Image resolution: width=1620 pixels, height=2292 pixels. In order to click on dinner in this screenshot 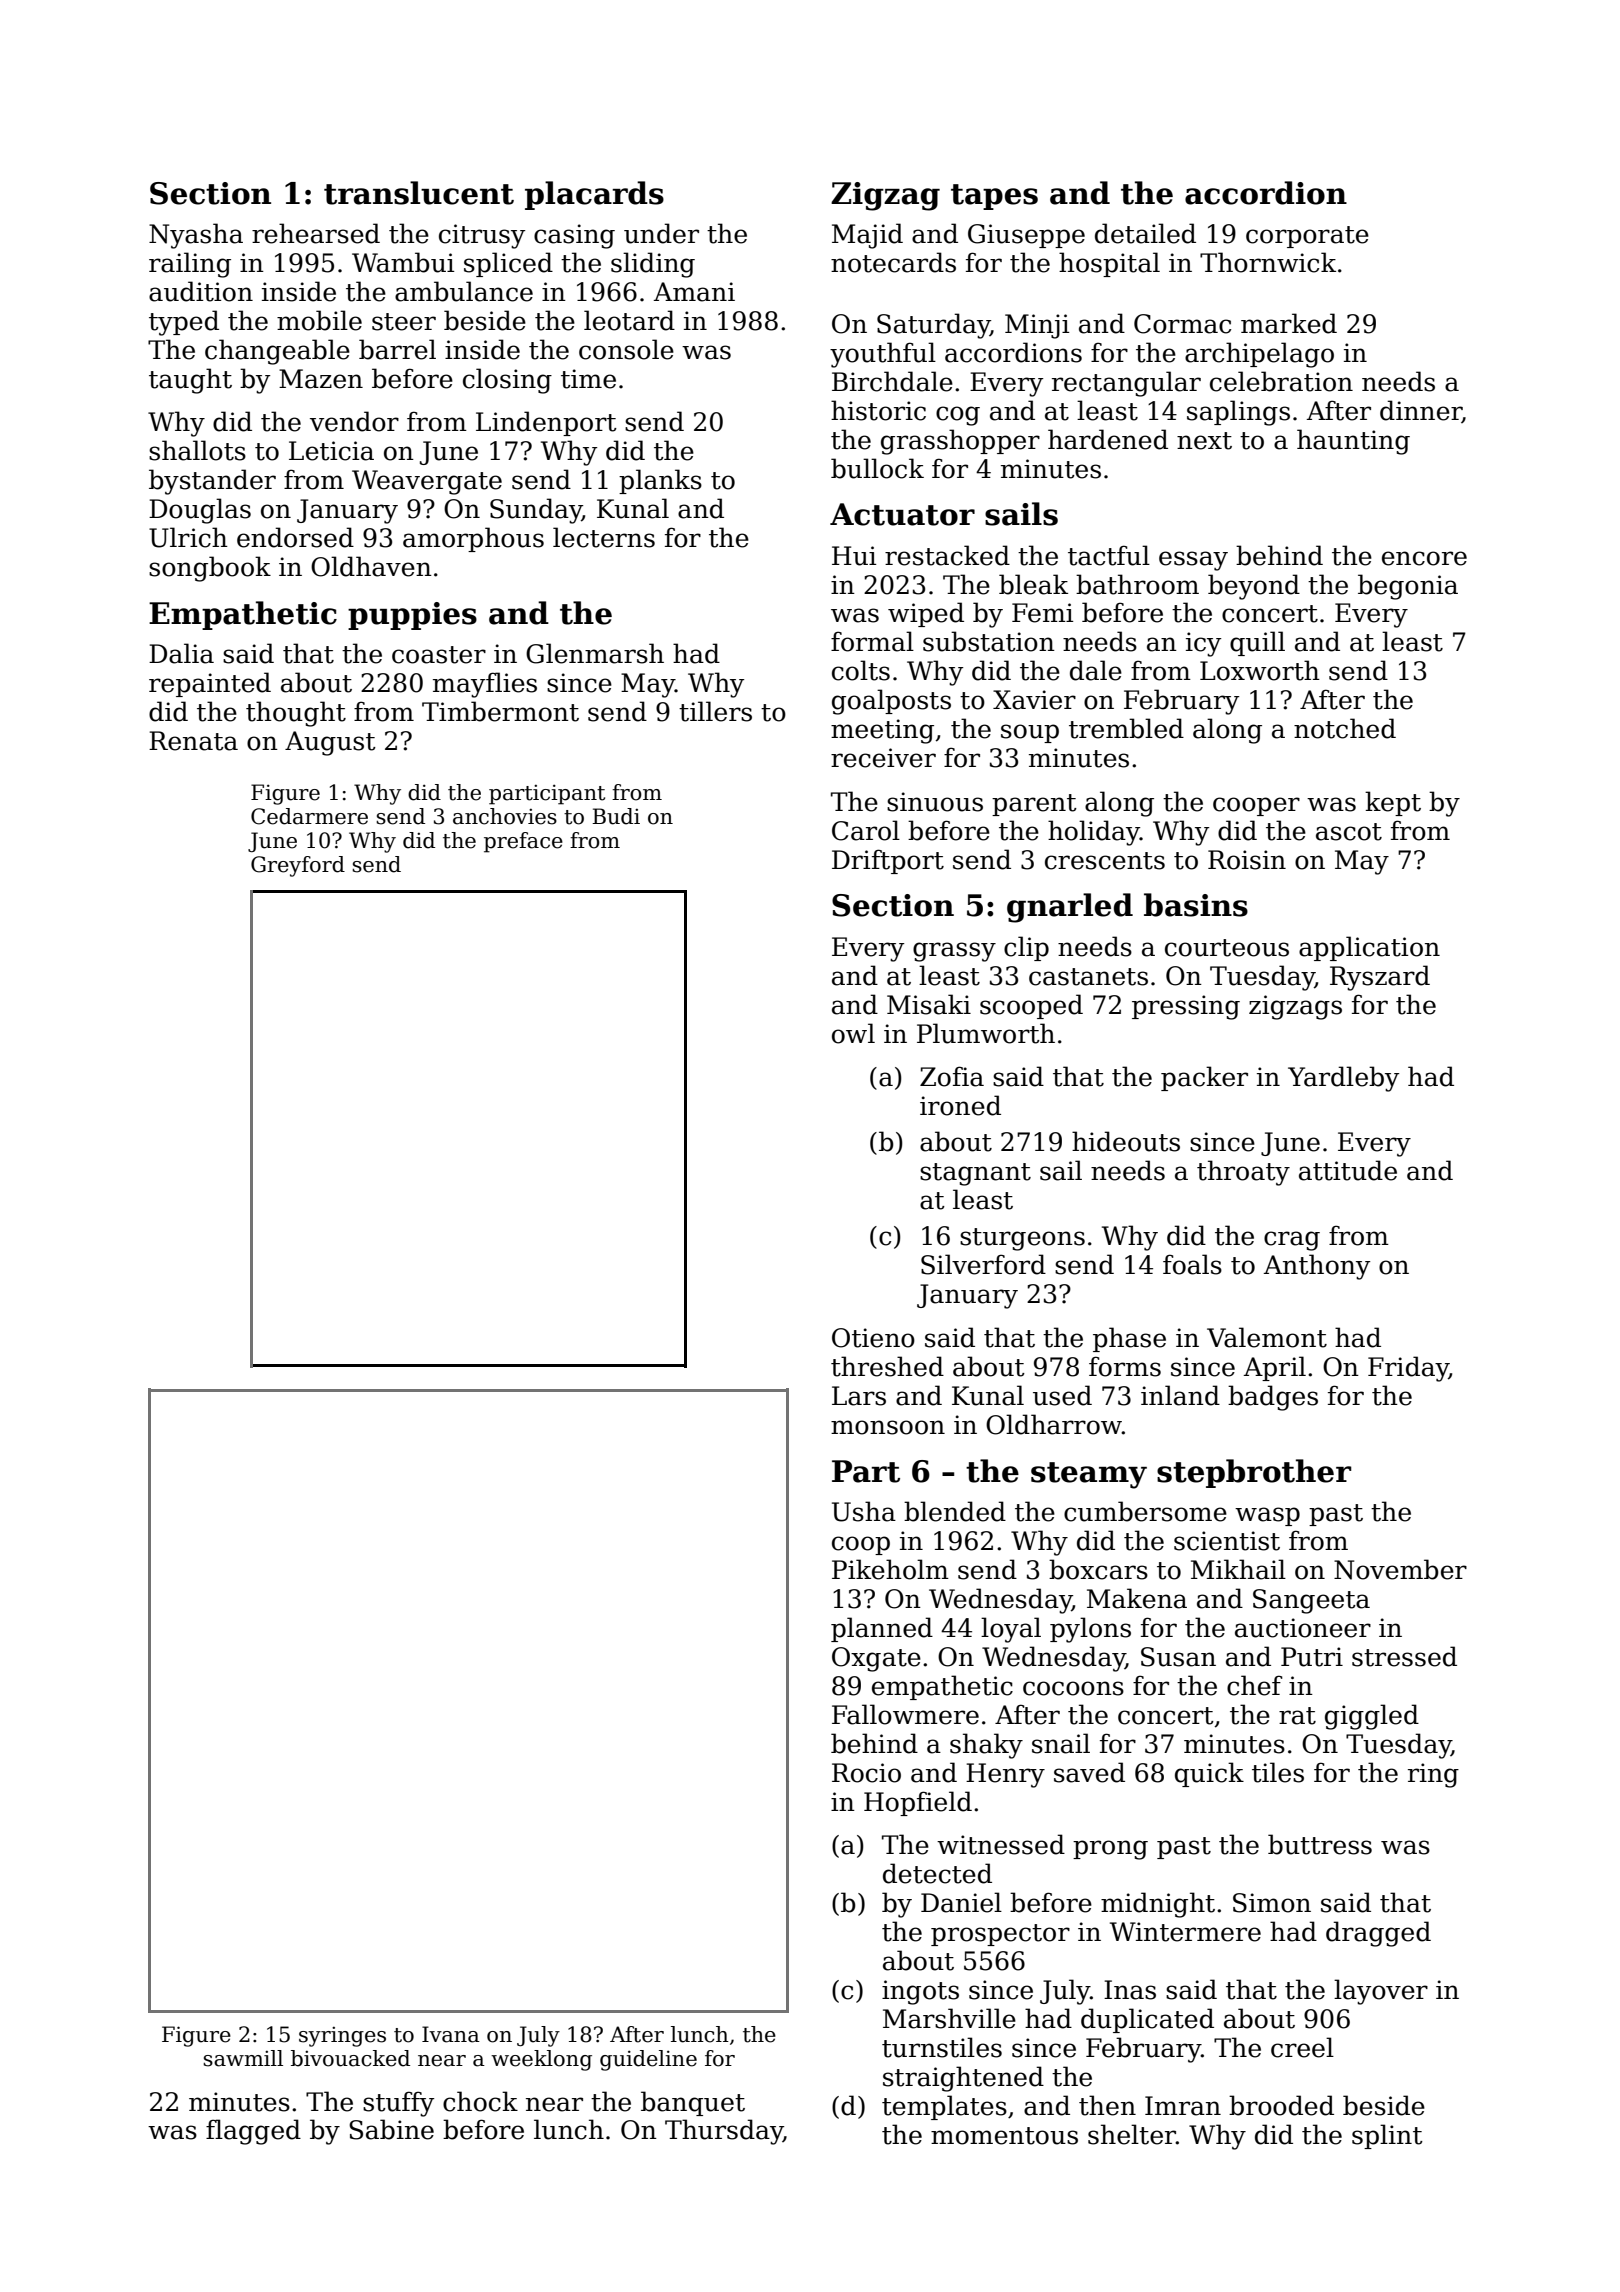, I will do `click(1421, 411)`.
